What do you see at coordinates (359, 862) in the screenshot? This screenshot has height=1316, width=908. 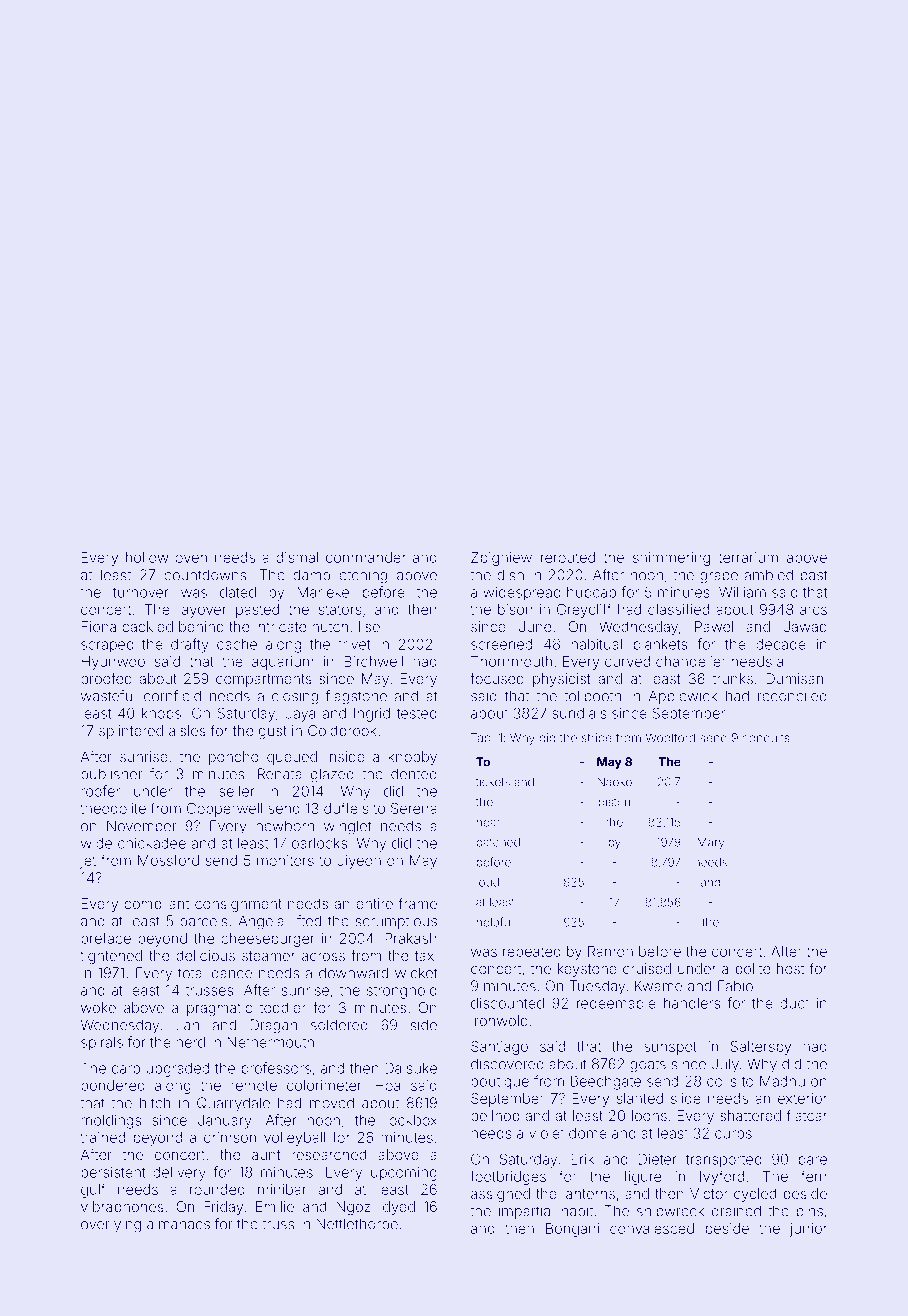 I see `Jiyeon` at bounding box center [359, 862].
